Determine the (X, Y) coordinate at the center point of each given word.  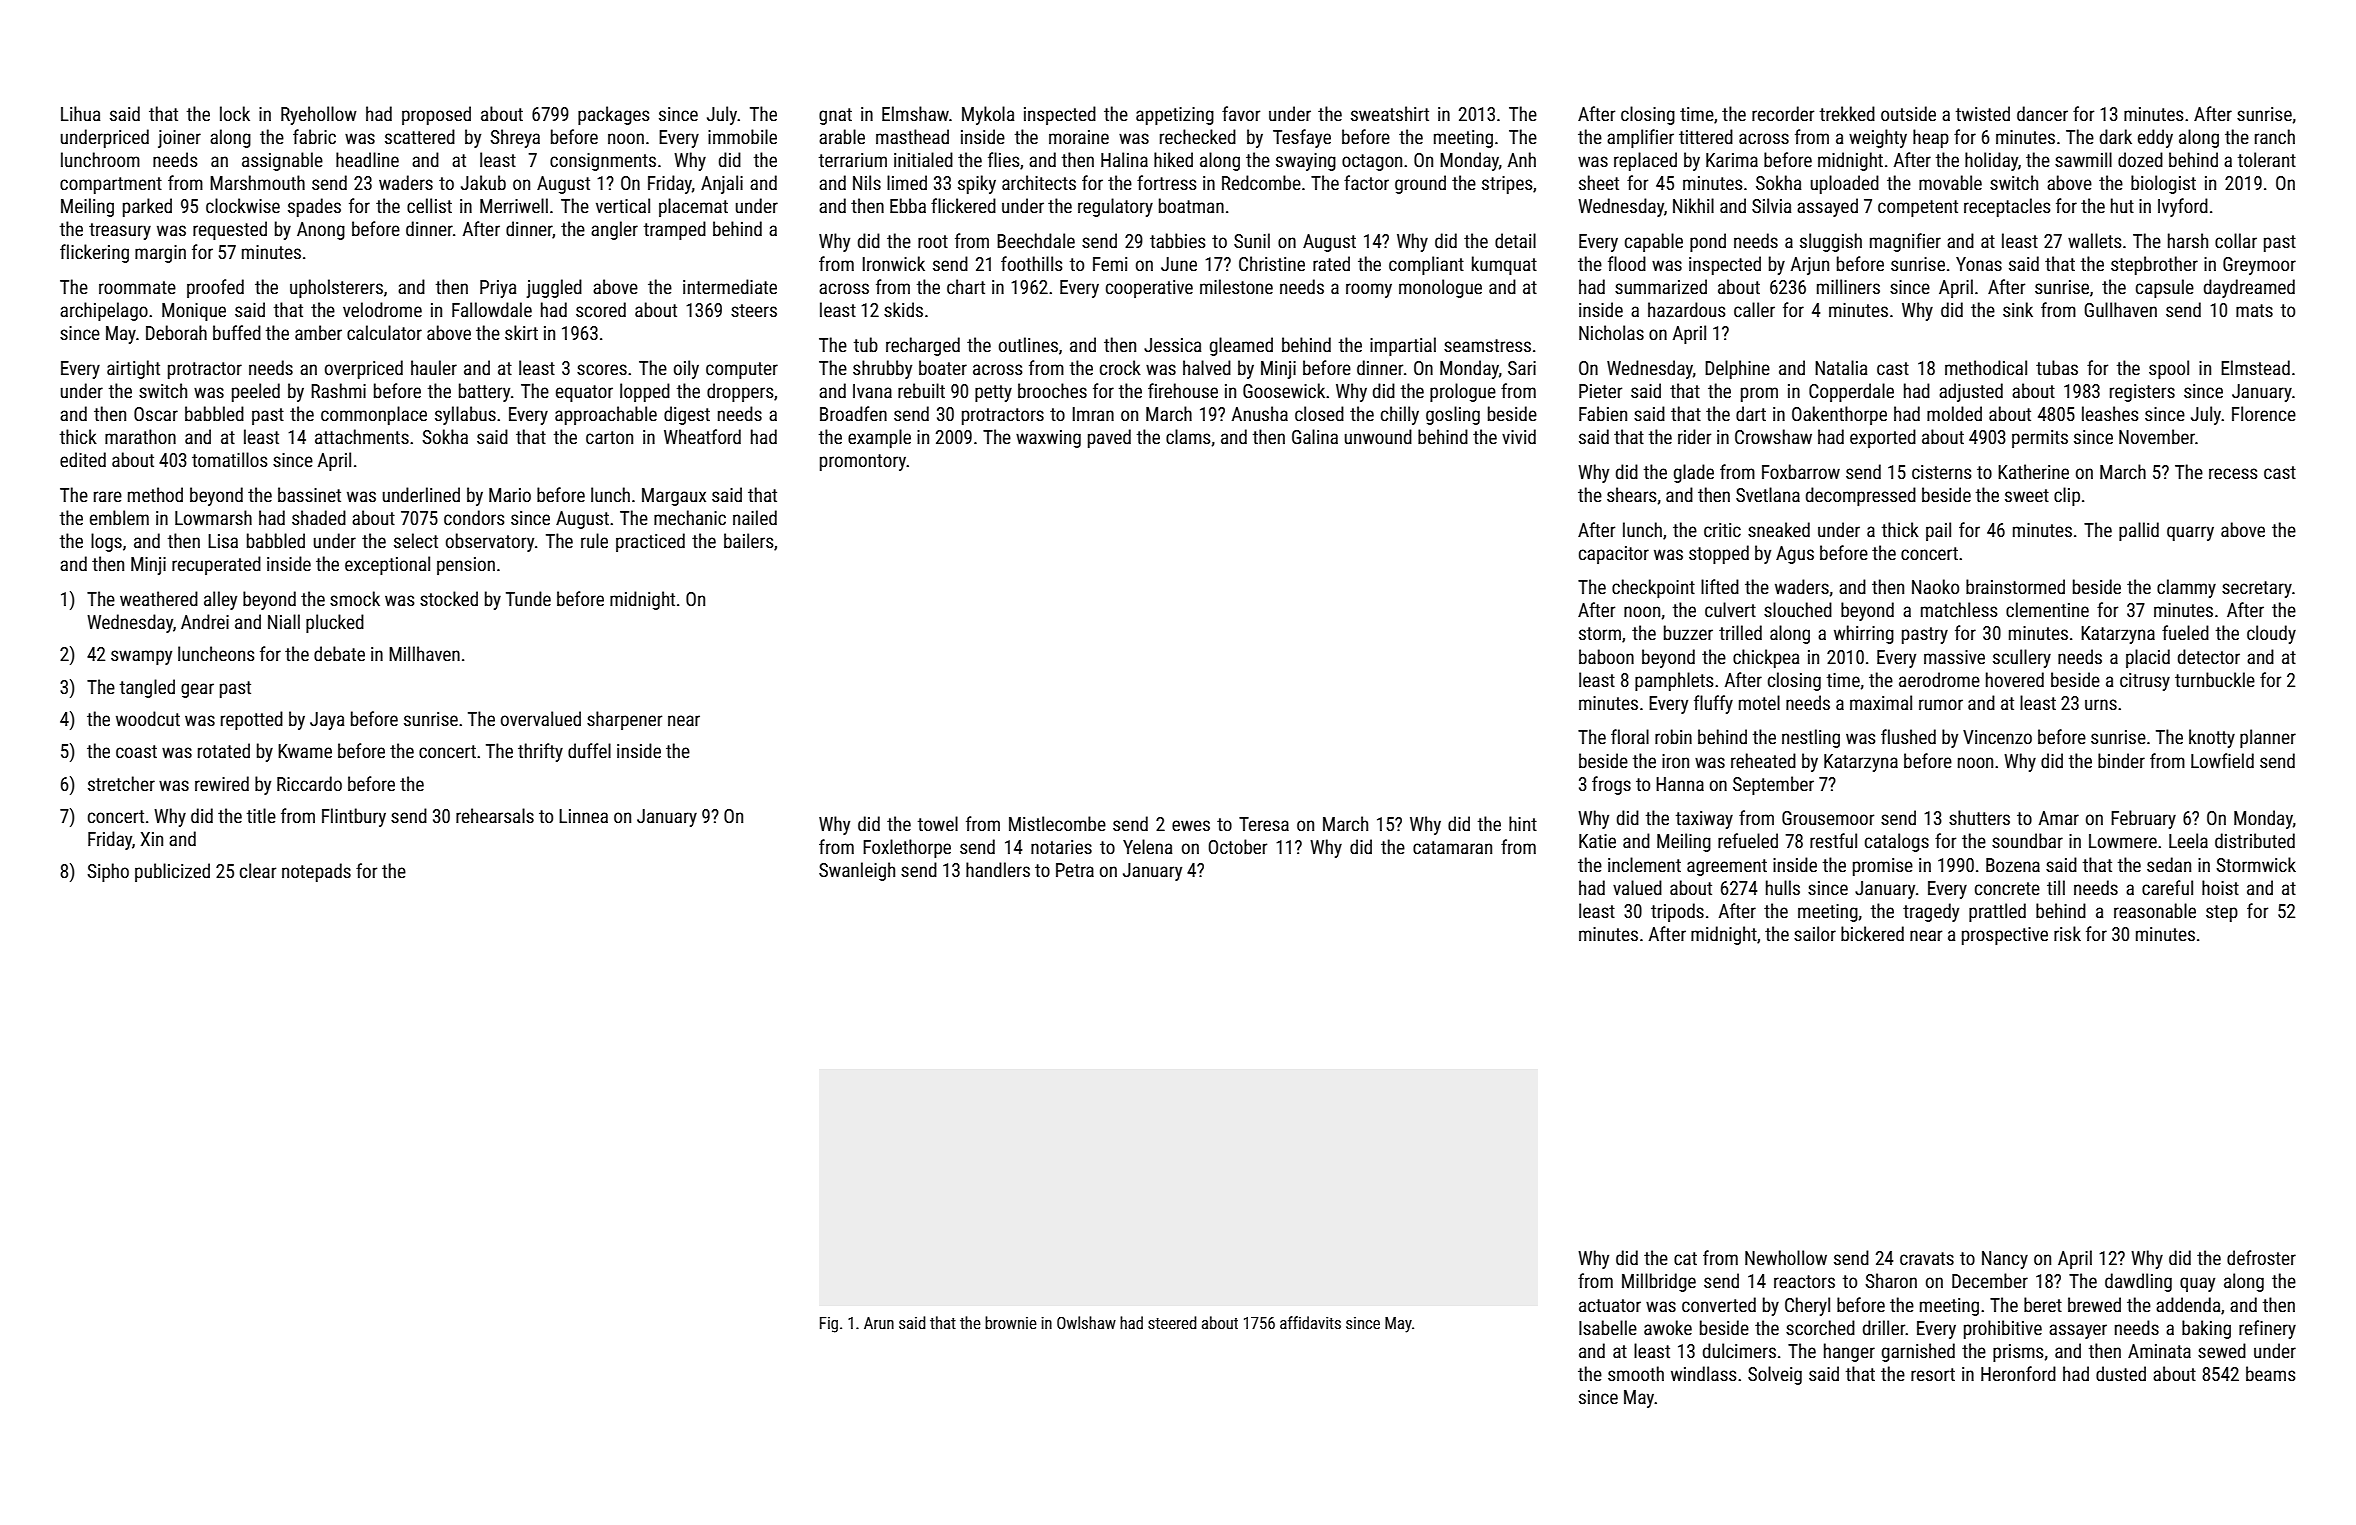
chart (966, 286)
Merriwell (514, 205)
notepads (316, 872)
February (2143, 819)
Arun (879, 1323)
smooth (1636, 1373)
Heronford (2018, 1373)
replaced (1645, 161)
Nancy (2005, 1260)
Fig (829, 1325)
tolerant (2267, 159)
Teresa (1264, 824)
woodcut (148, 718)
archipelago (104, 311)
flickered (963, 205)
